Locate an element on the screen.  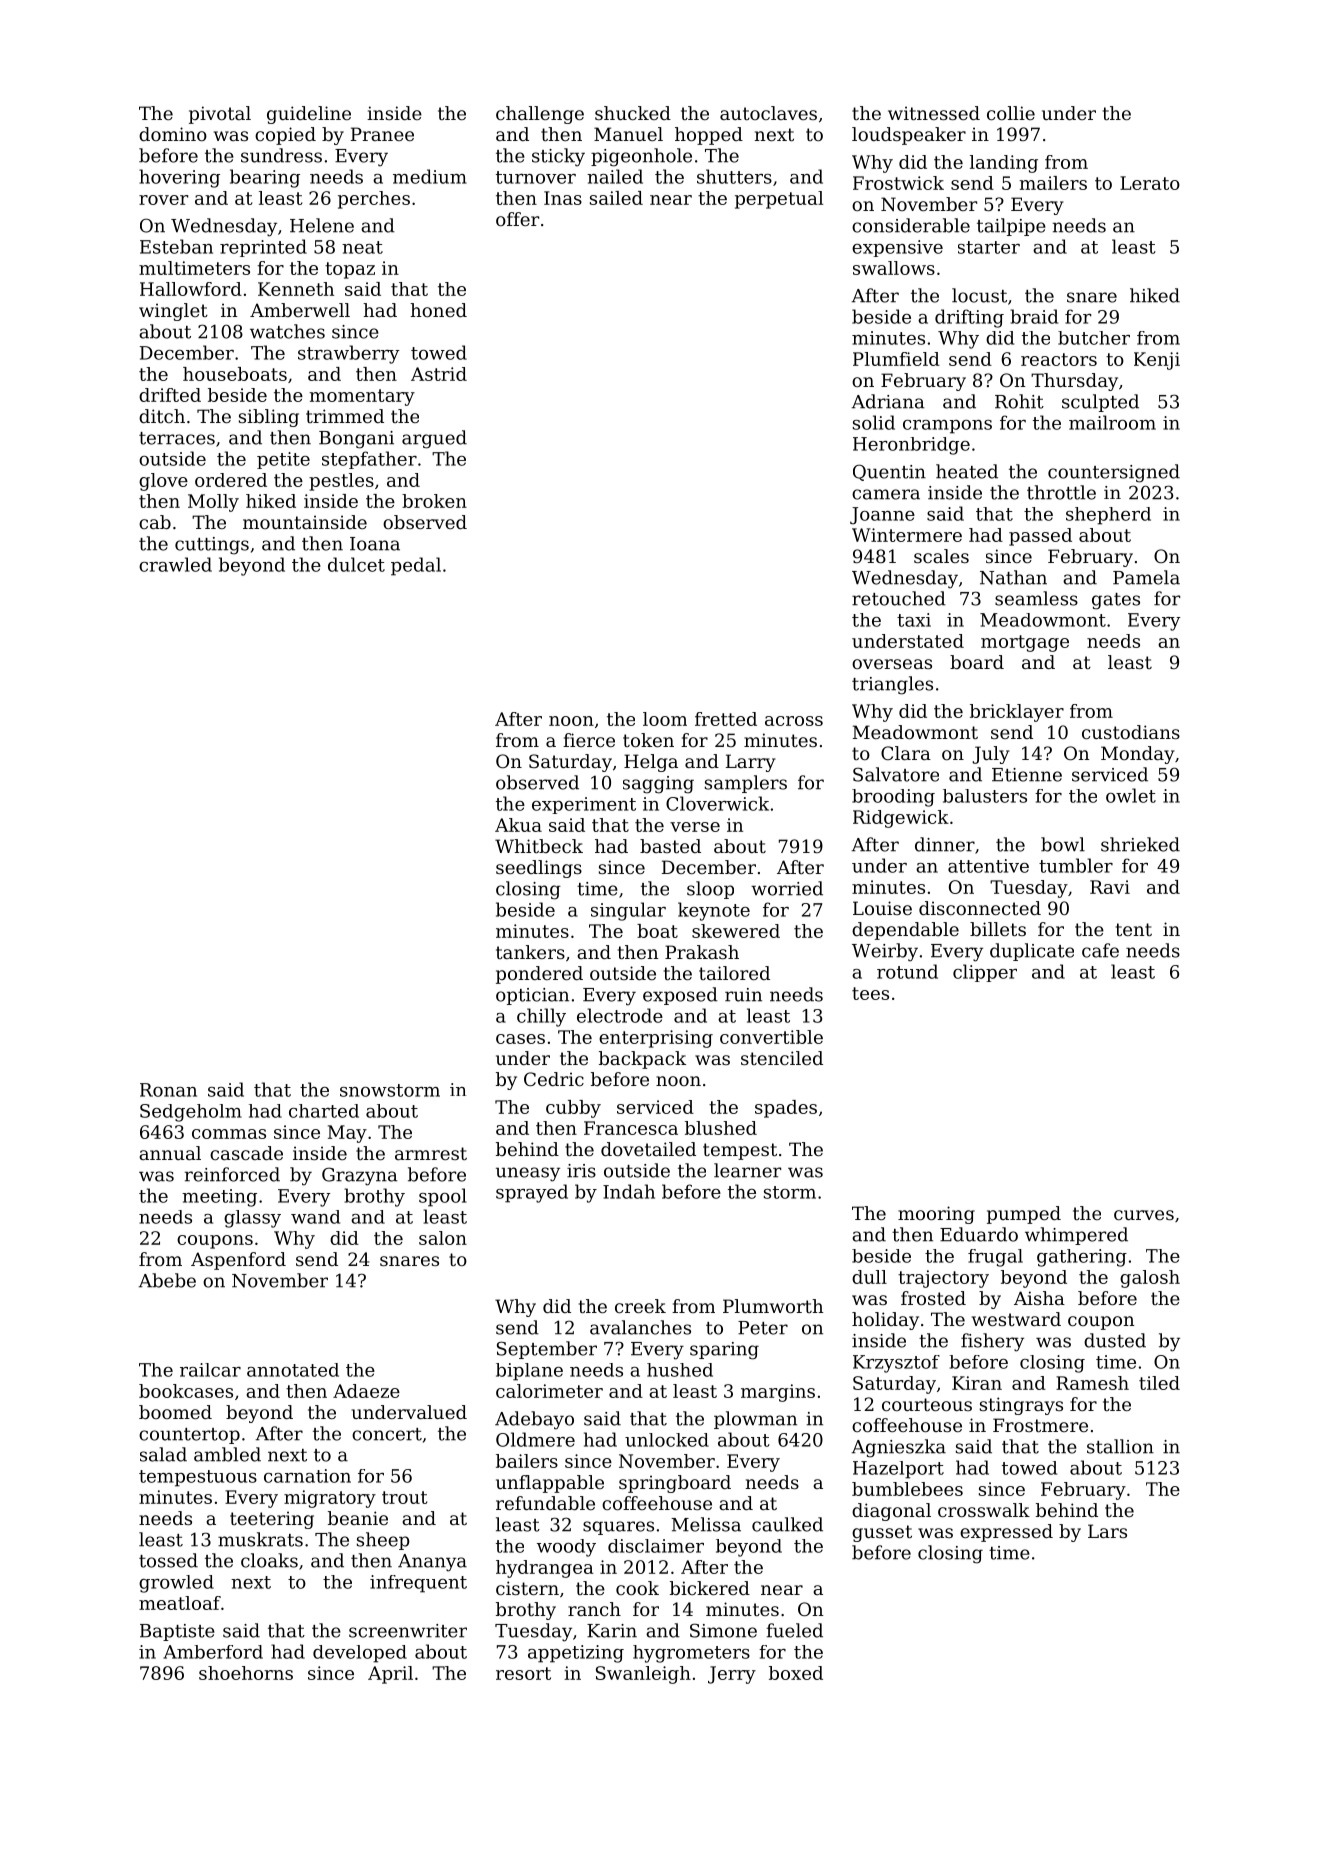
pivotal is located at coordinates (220, 115).
